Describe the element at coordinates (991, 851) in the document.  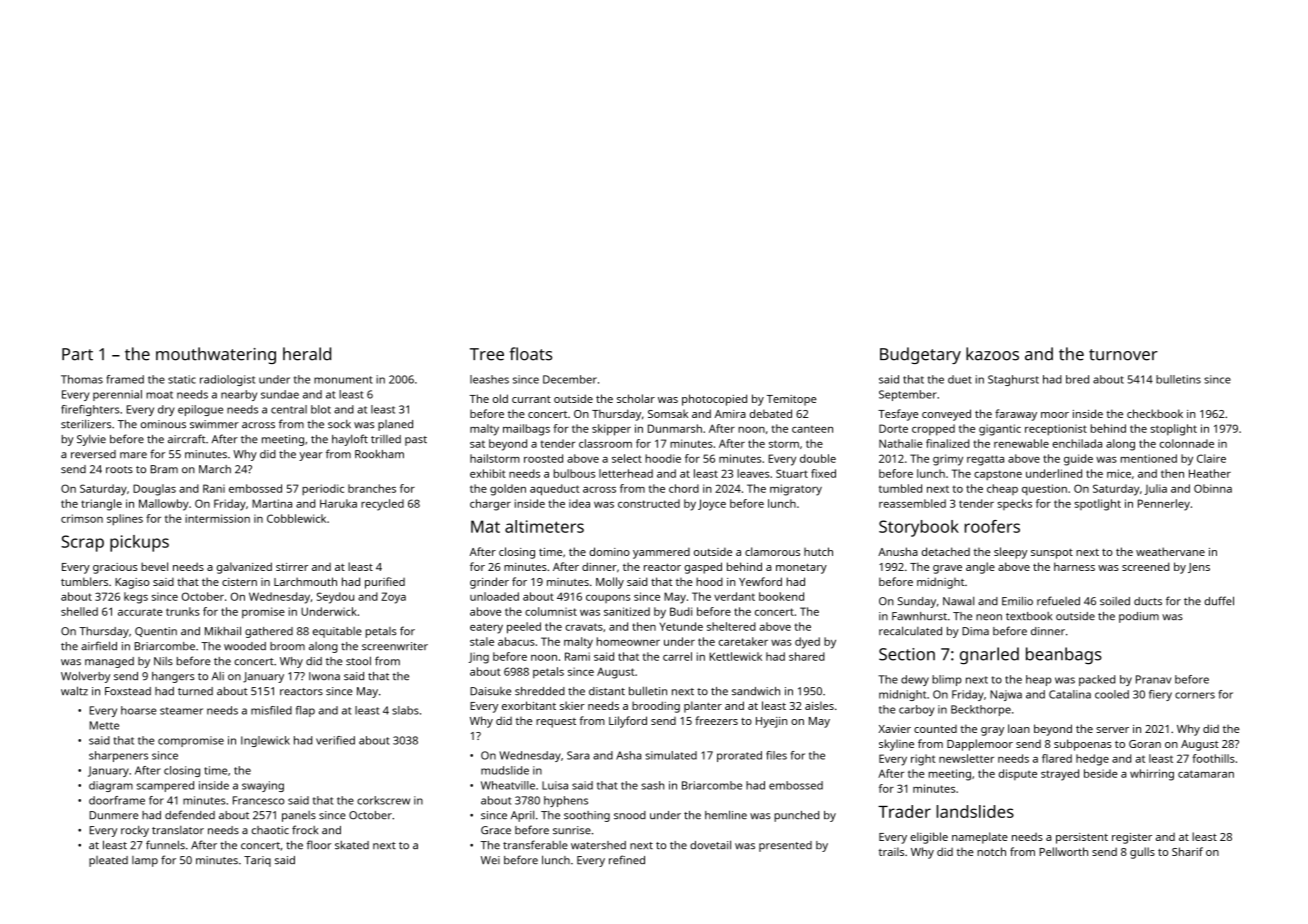
I see `notch` at that location.
